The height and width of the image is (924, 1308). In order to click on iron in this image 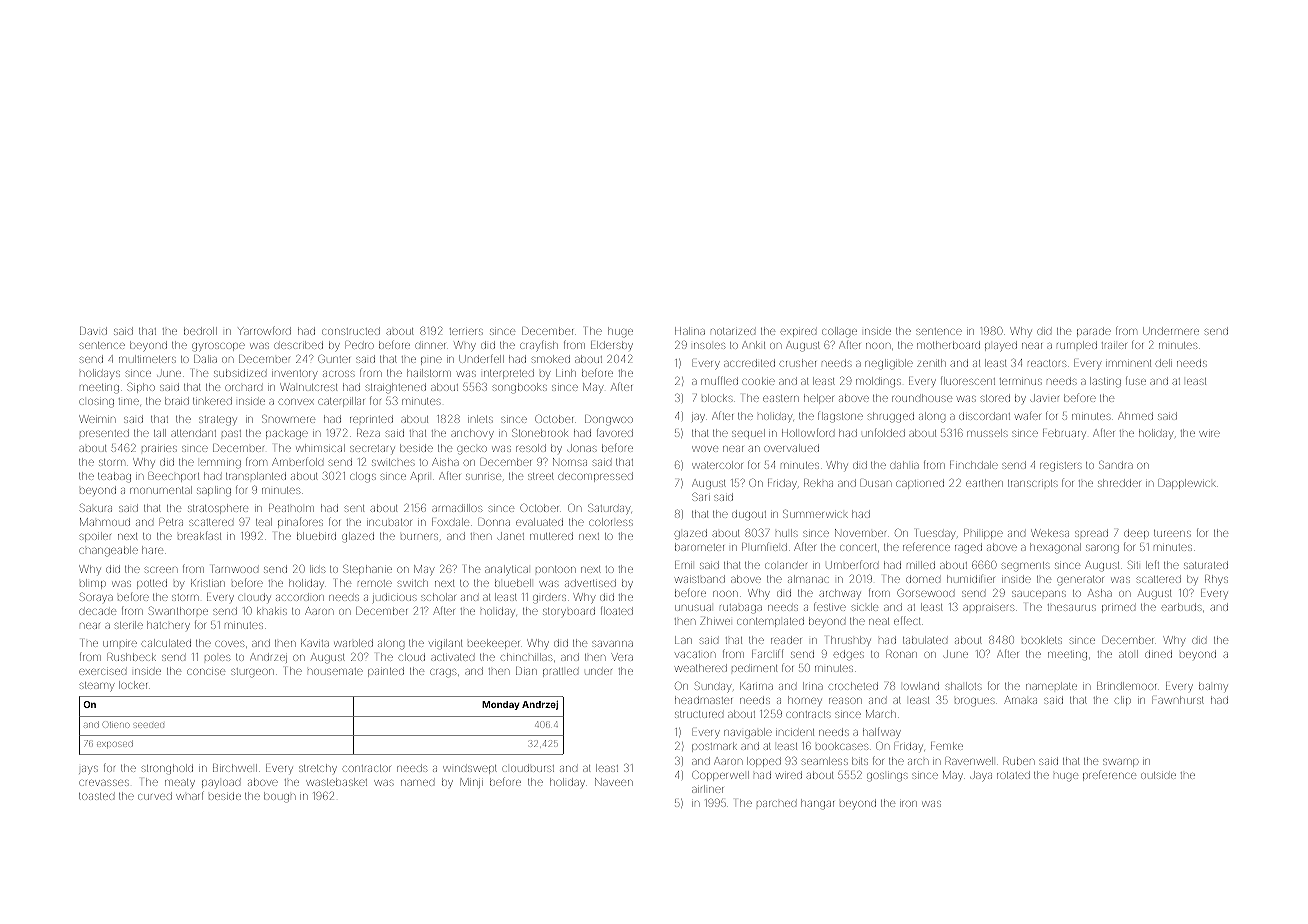, I will do `click(908, 804)`.
